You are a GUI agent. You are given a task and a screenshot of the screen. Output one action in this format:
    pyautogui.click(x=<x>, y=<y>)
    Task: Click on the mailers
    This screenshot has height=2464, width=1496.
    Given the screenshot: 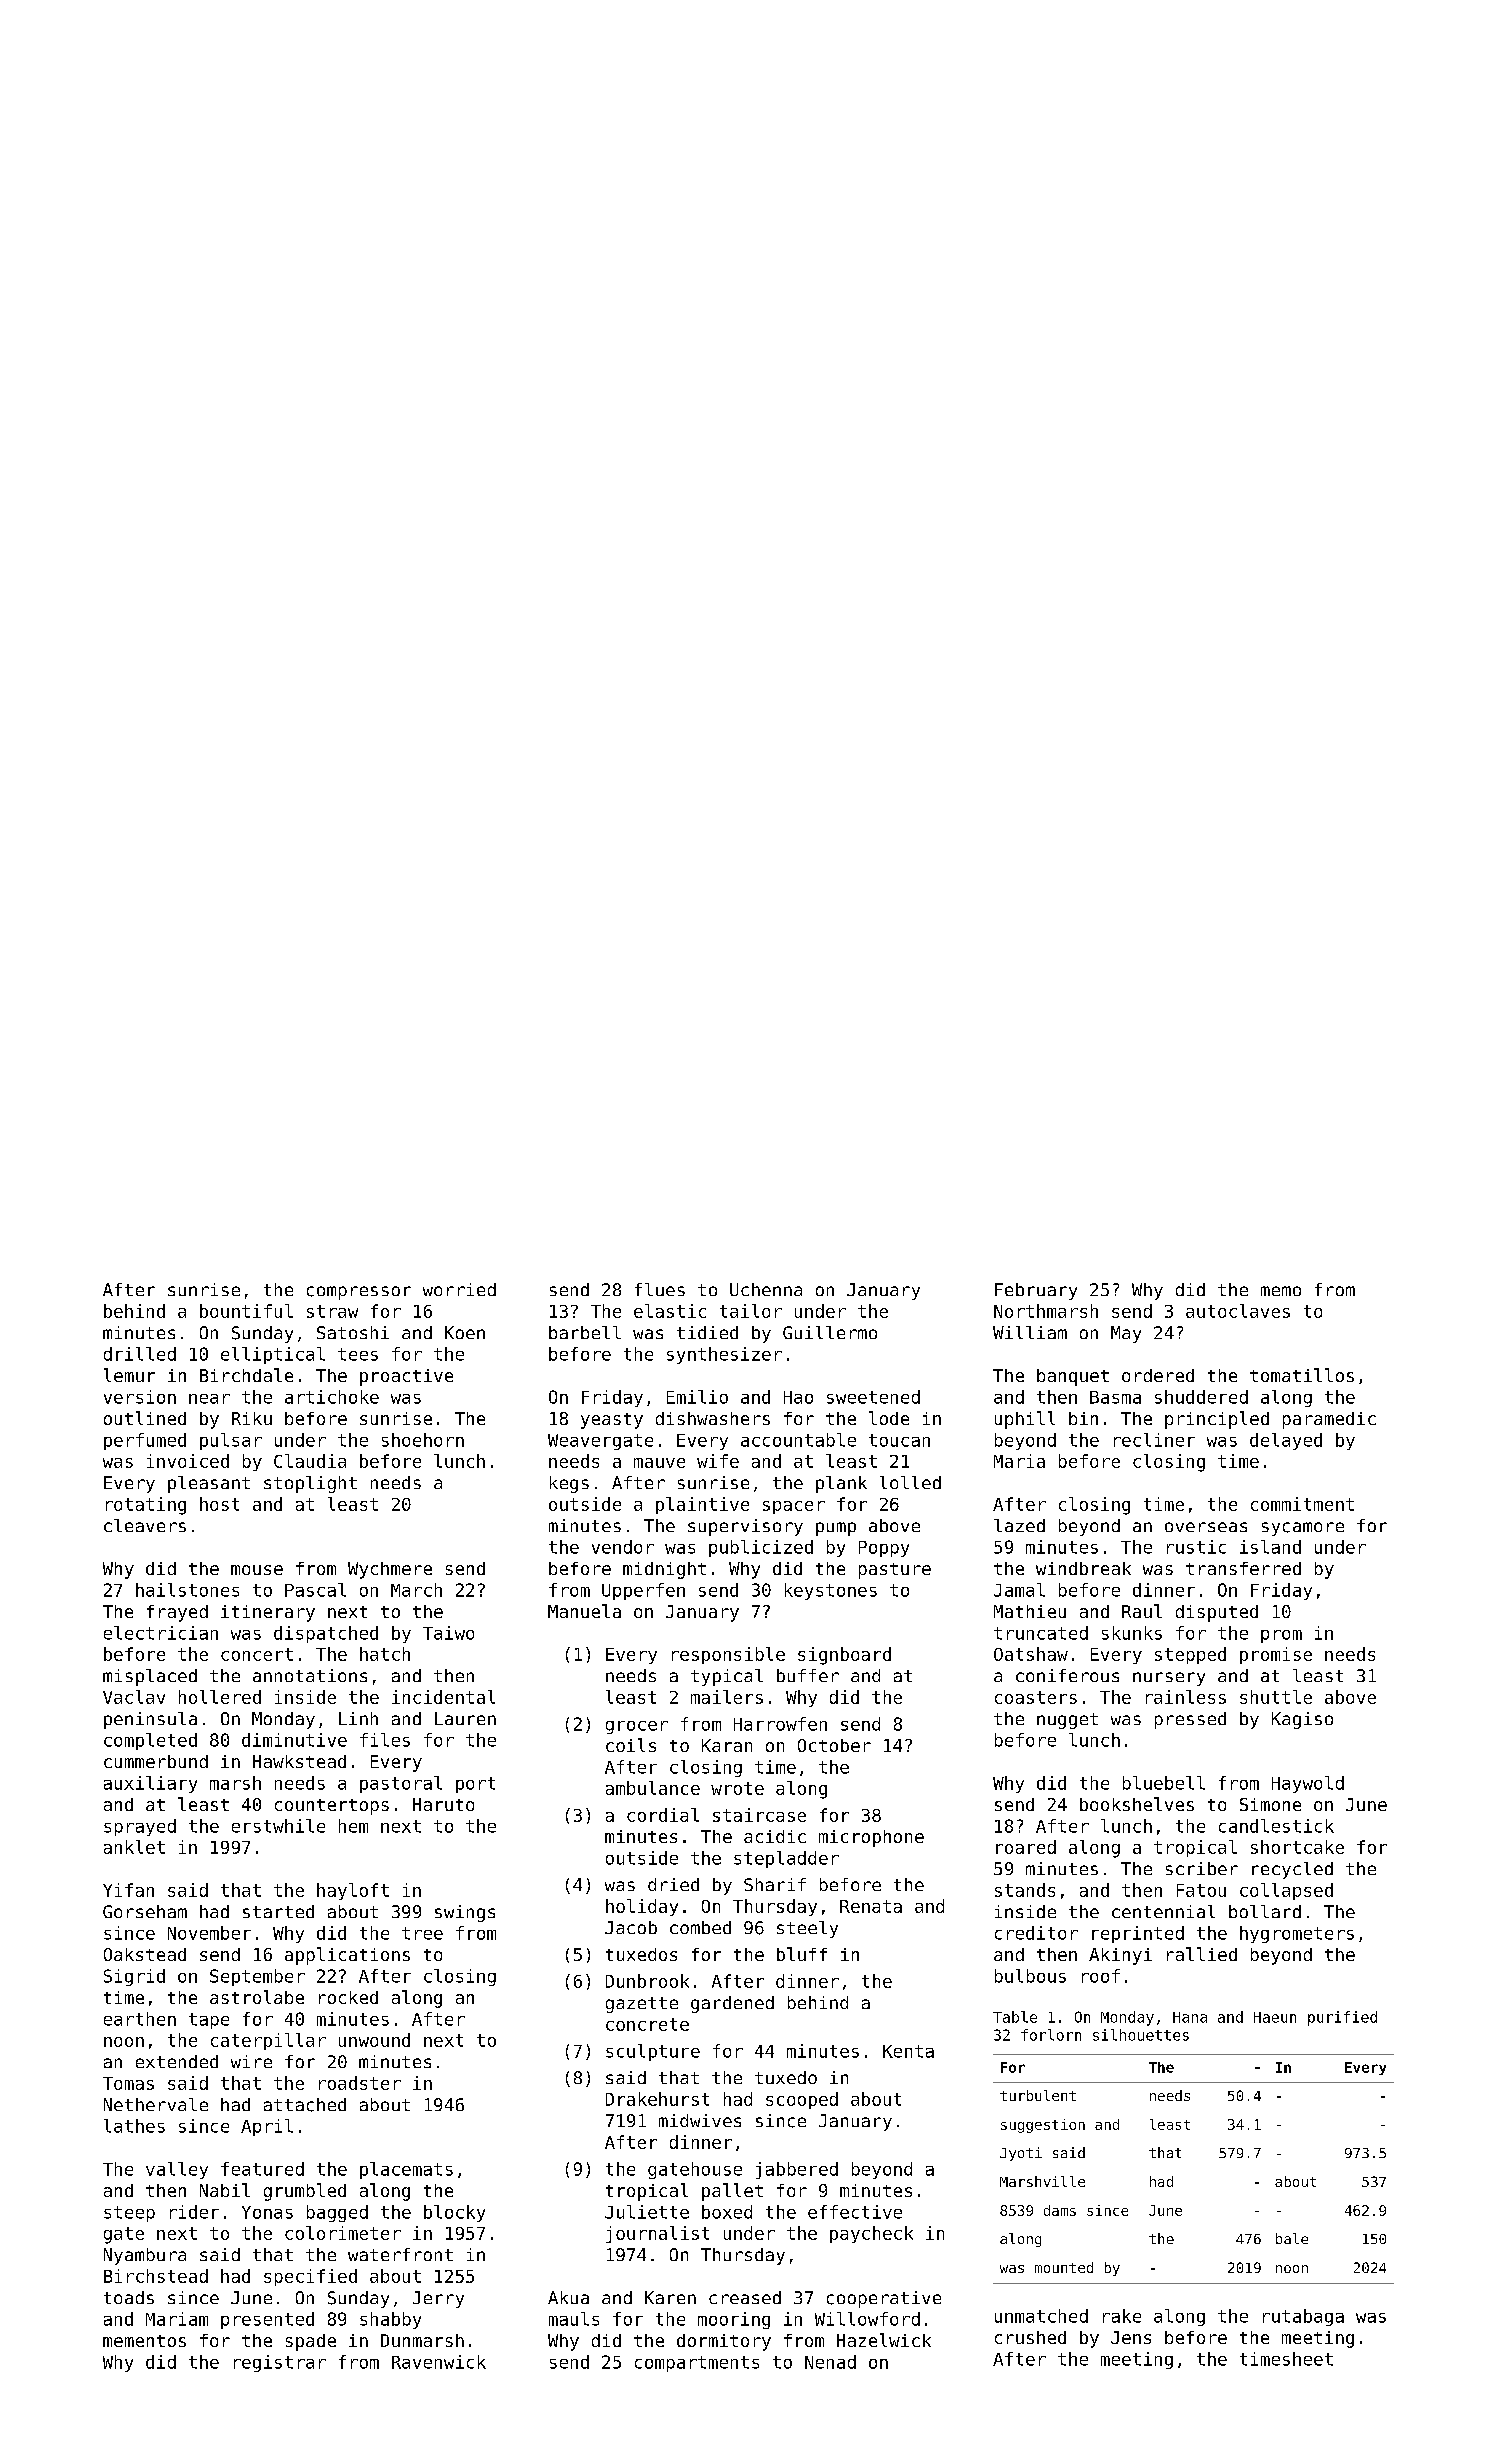 What is the action you would take?
    pyautogui.click(x=727, y=1697)
